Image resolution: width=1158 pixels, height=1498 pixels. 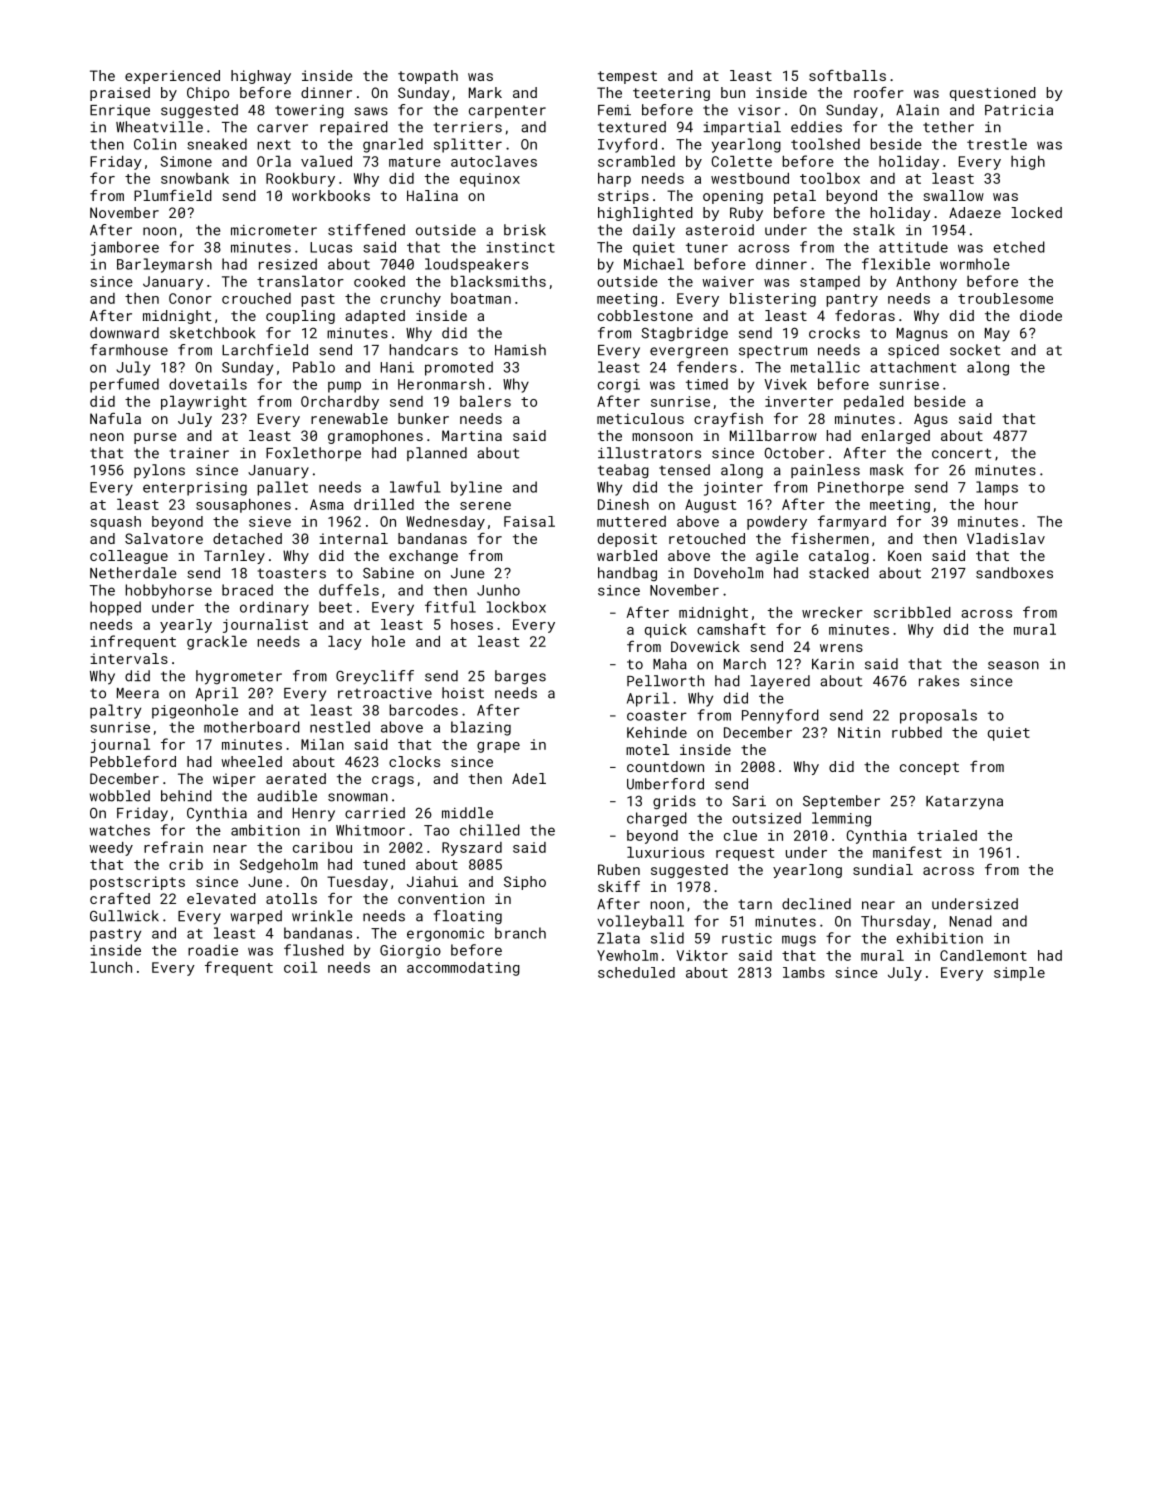 I want to click on scheduled, so click(x=636, y=972).
